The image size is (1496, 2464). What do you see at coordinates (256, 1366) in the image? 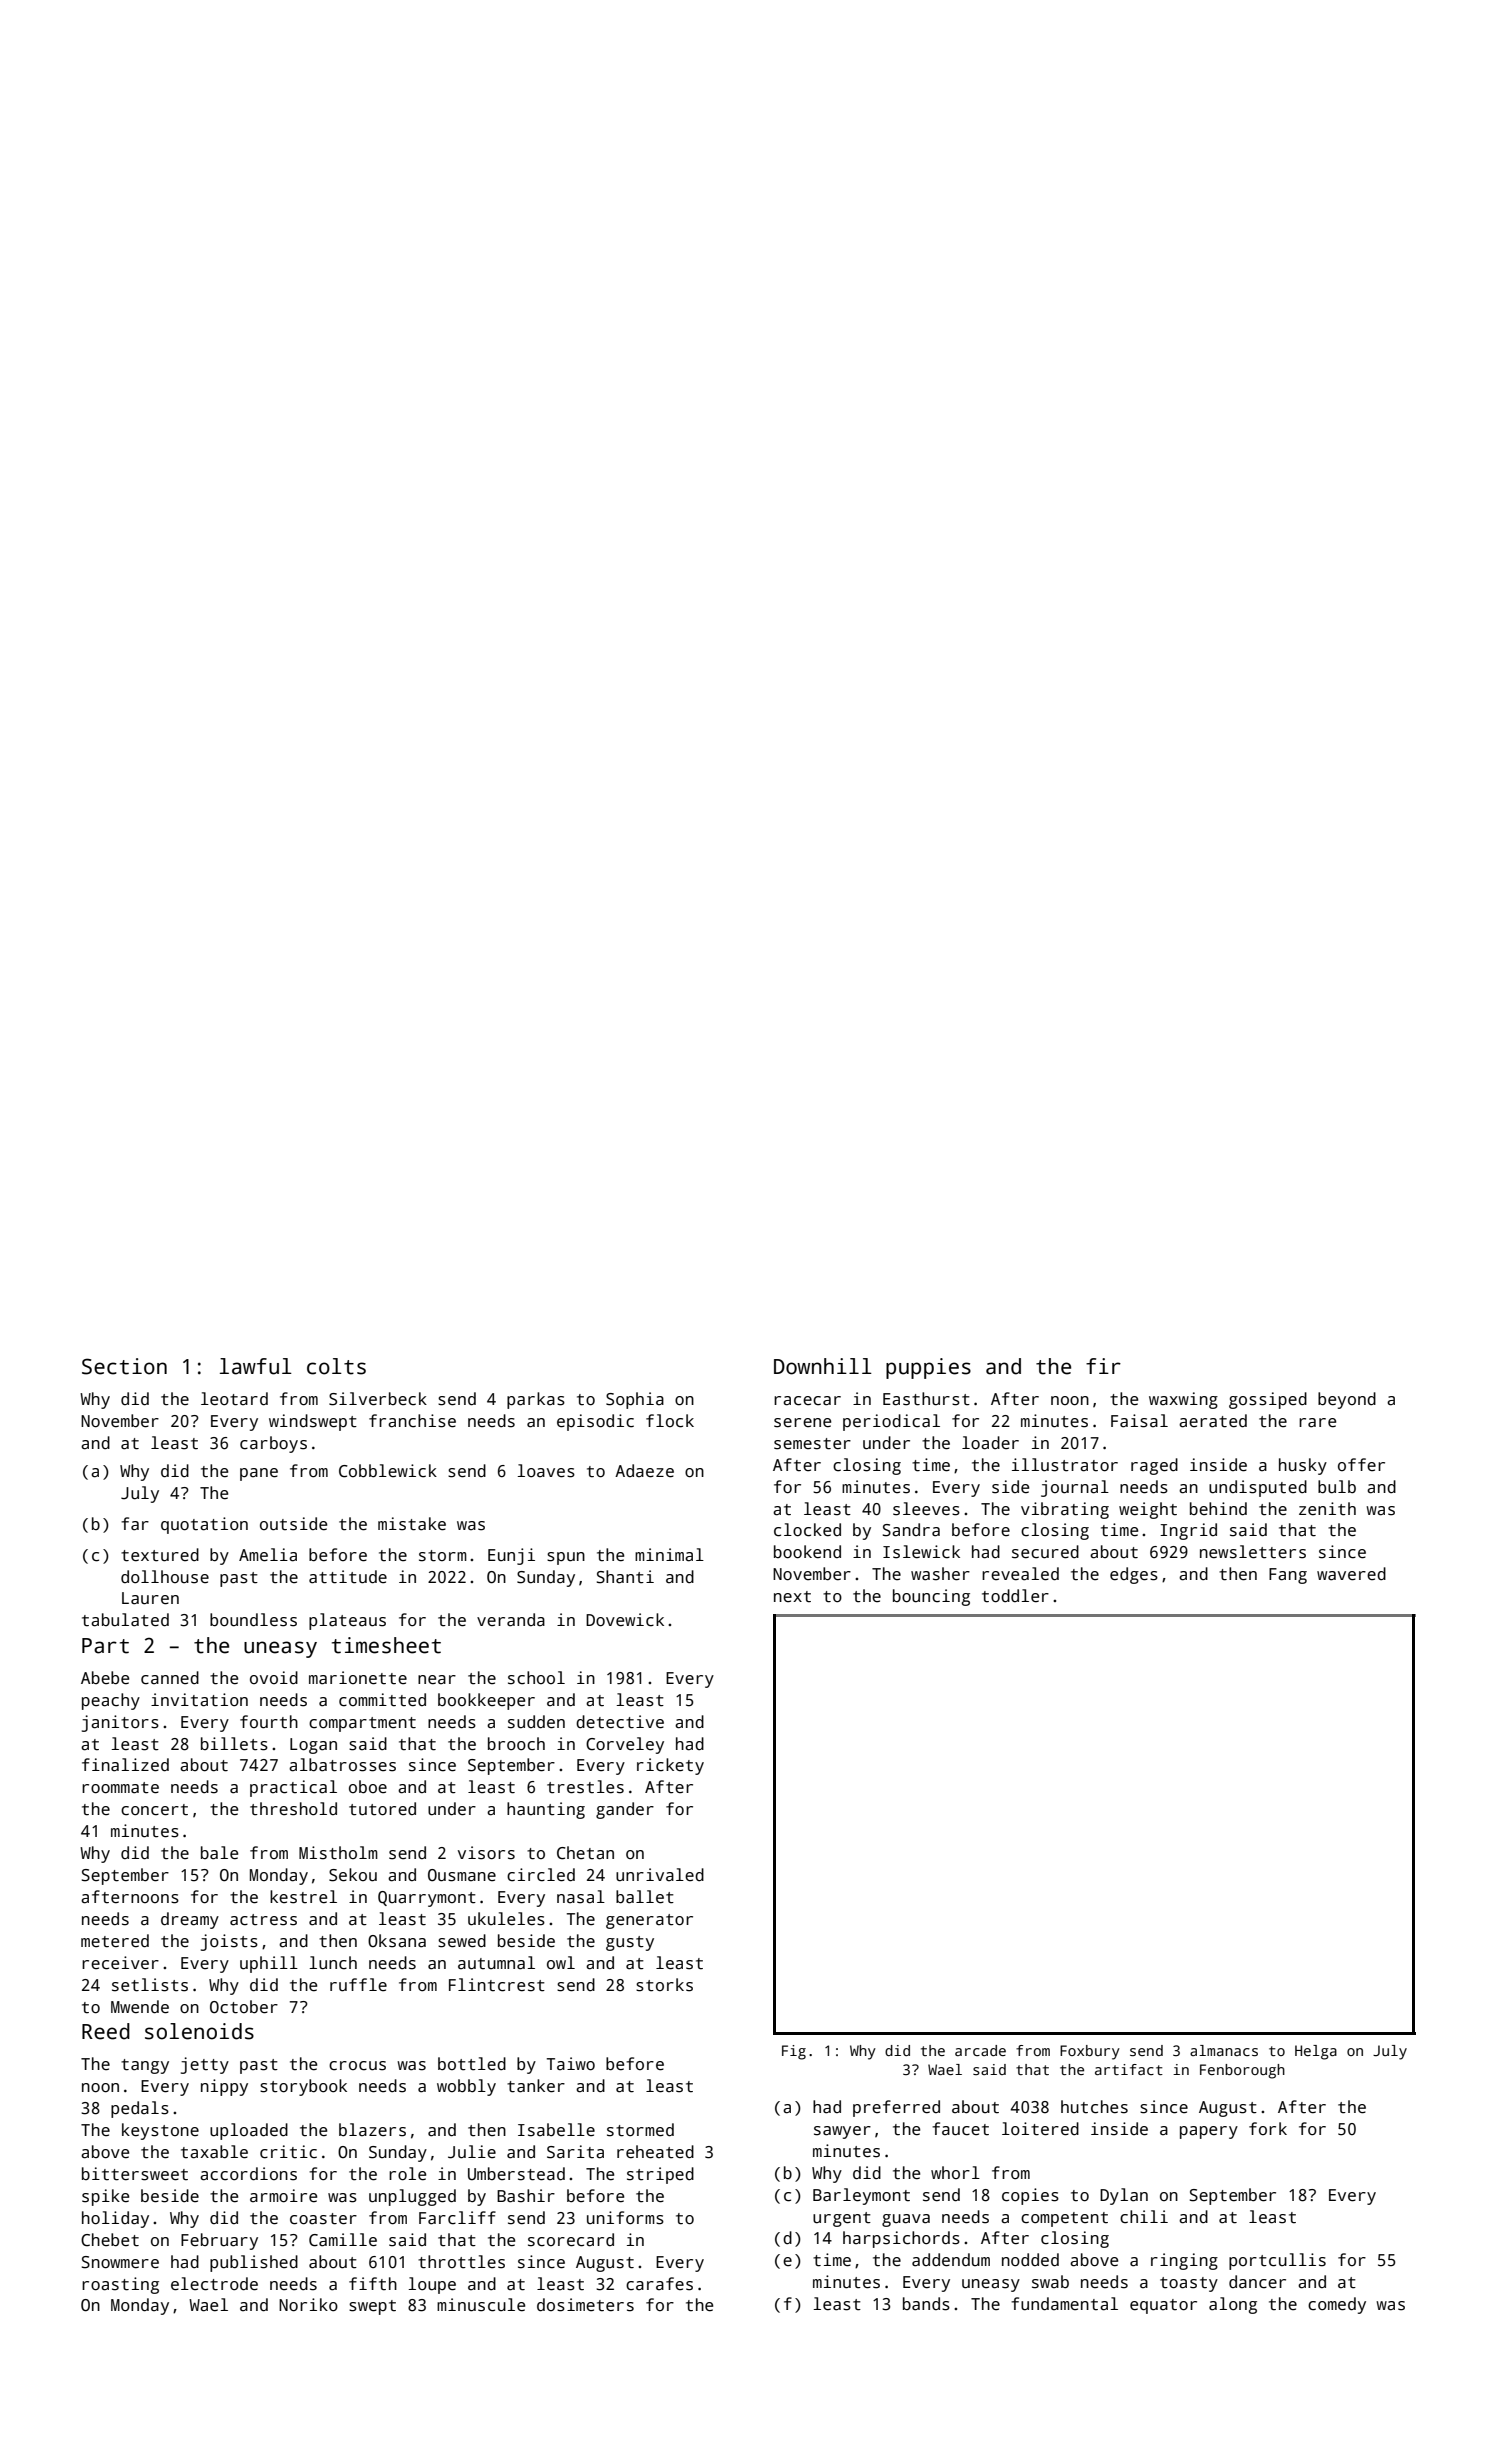
I see `lawful` at bounding box center [256, 1366].
